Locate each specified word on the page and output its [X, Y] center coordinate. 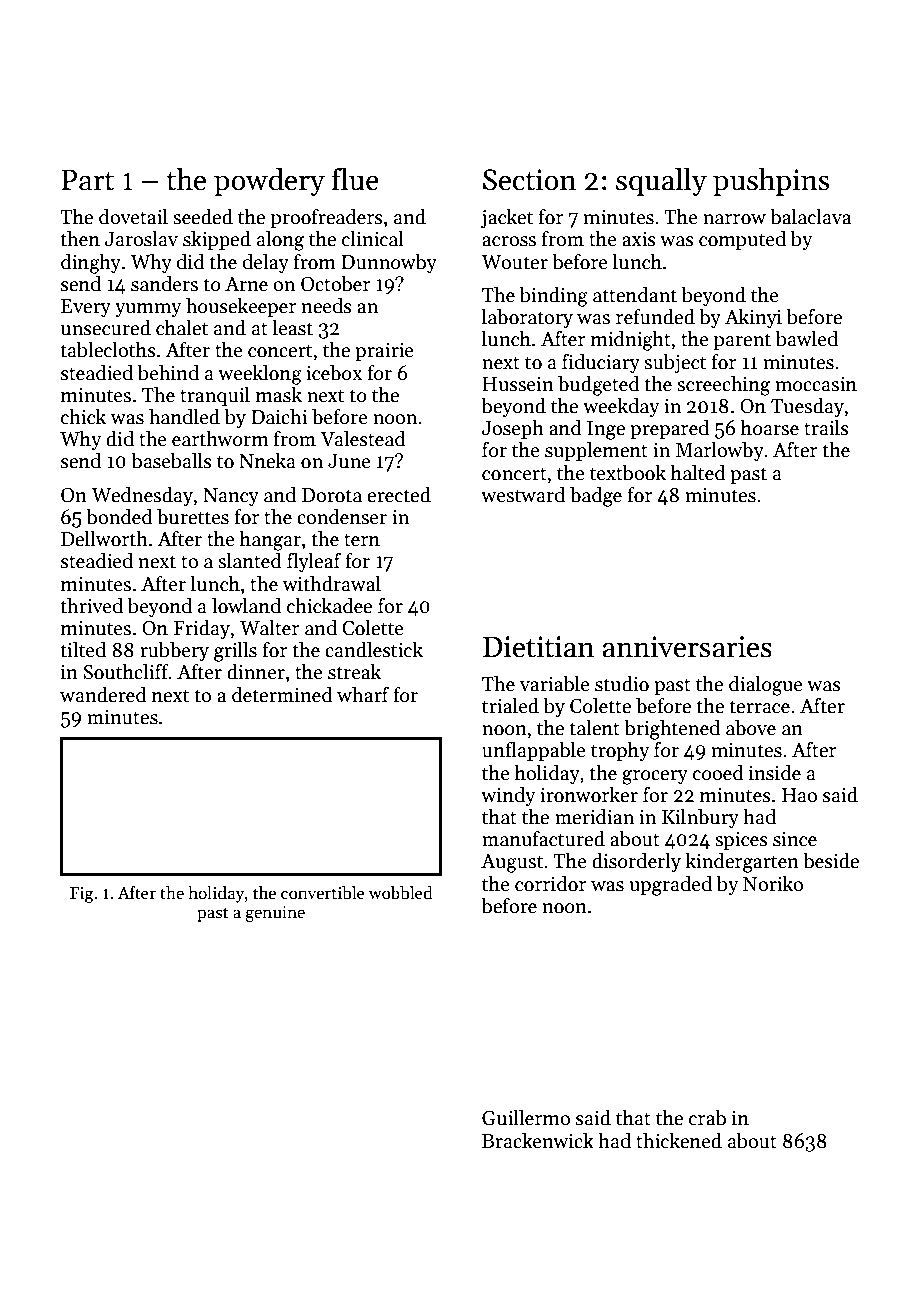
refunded [655, 317]
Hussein [518, 384]
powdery [269, 182]
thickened [679, 1141]
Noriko [773, 884]
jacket [507, 218]
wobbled [401, 893]
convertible [323, 893]
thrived [92, 606]
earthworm [220, 439]
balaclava [810, 217]
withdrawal [331, 584]
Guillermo [526, 1118]
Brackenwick [538, 1141]
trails [826, 428]
